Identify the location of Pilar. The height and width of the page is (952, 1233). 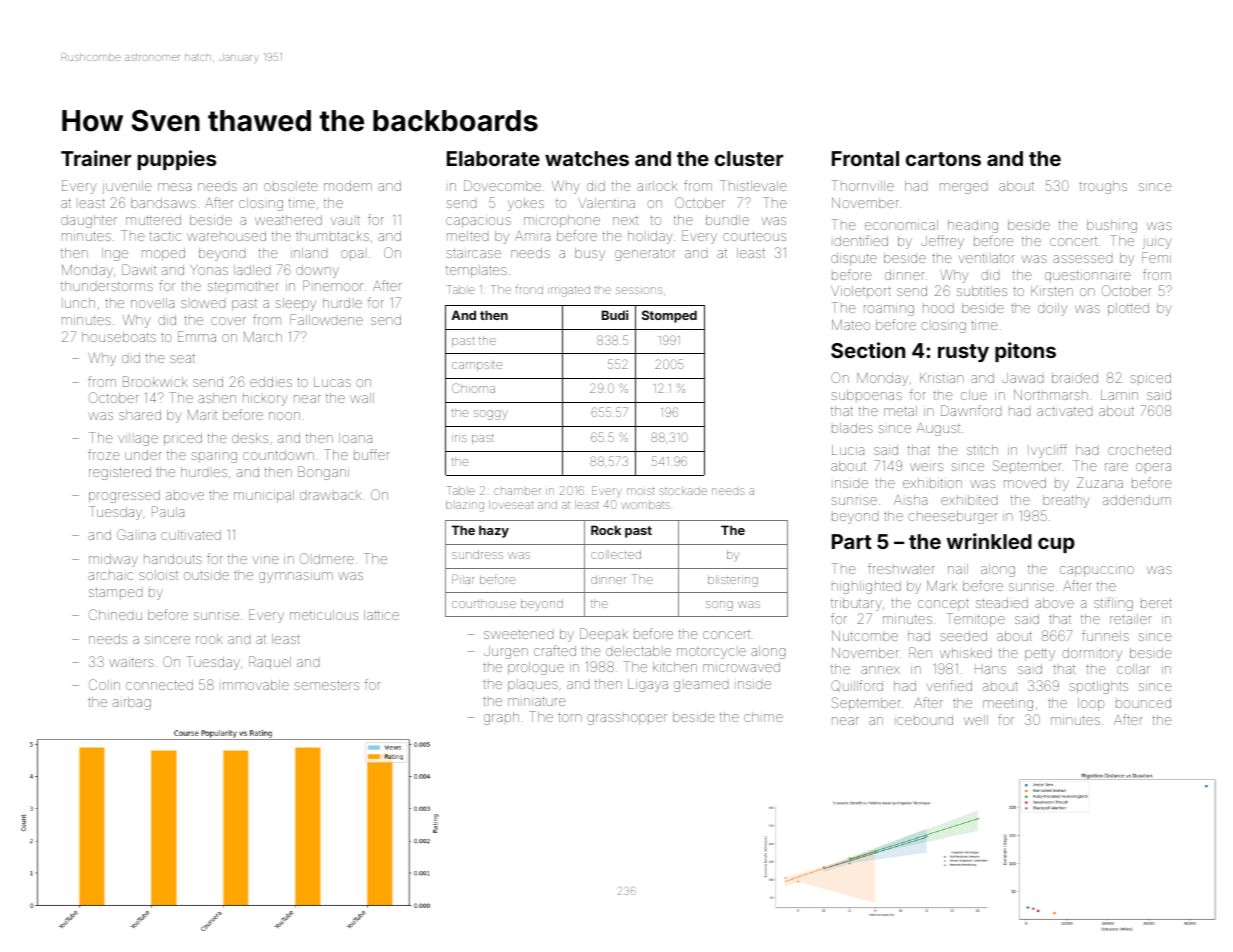
(463, 579).
